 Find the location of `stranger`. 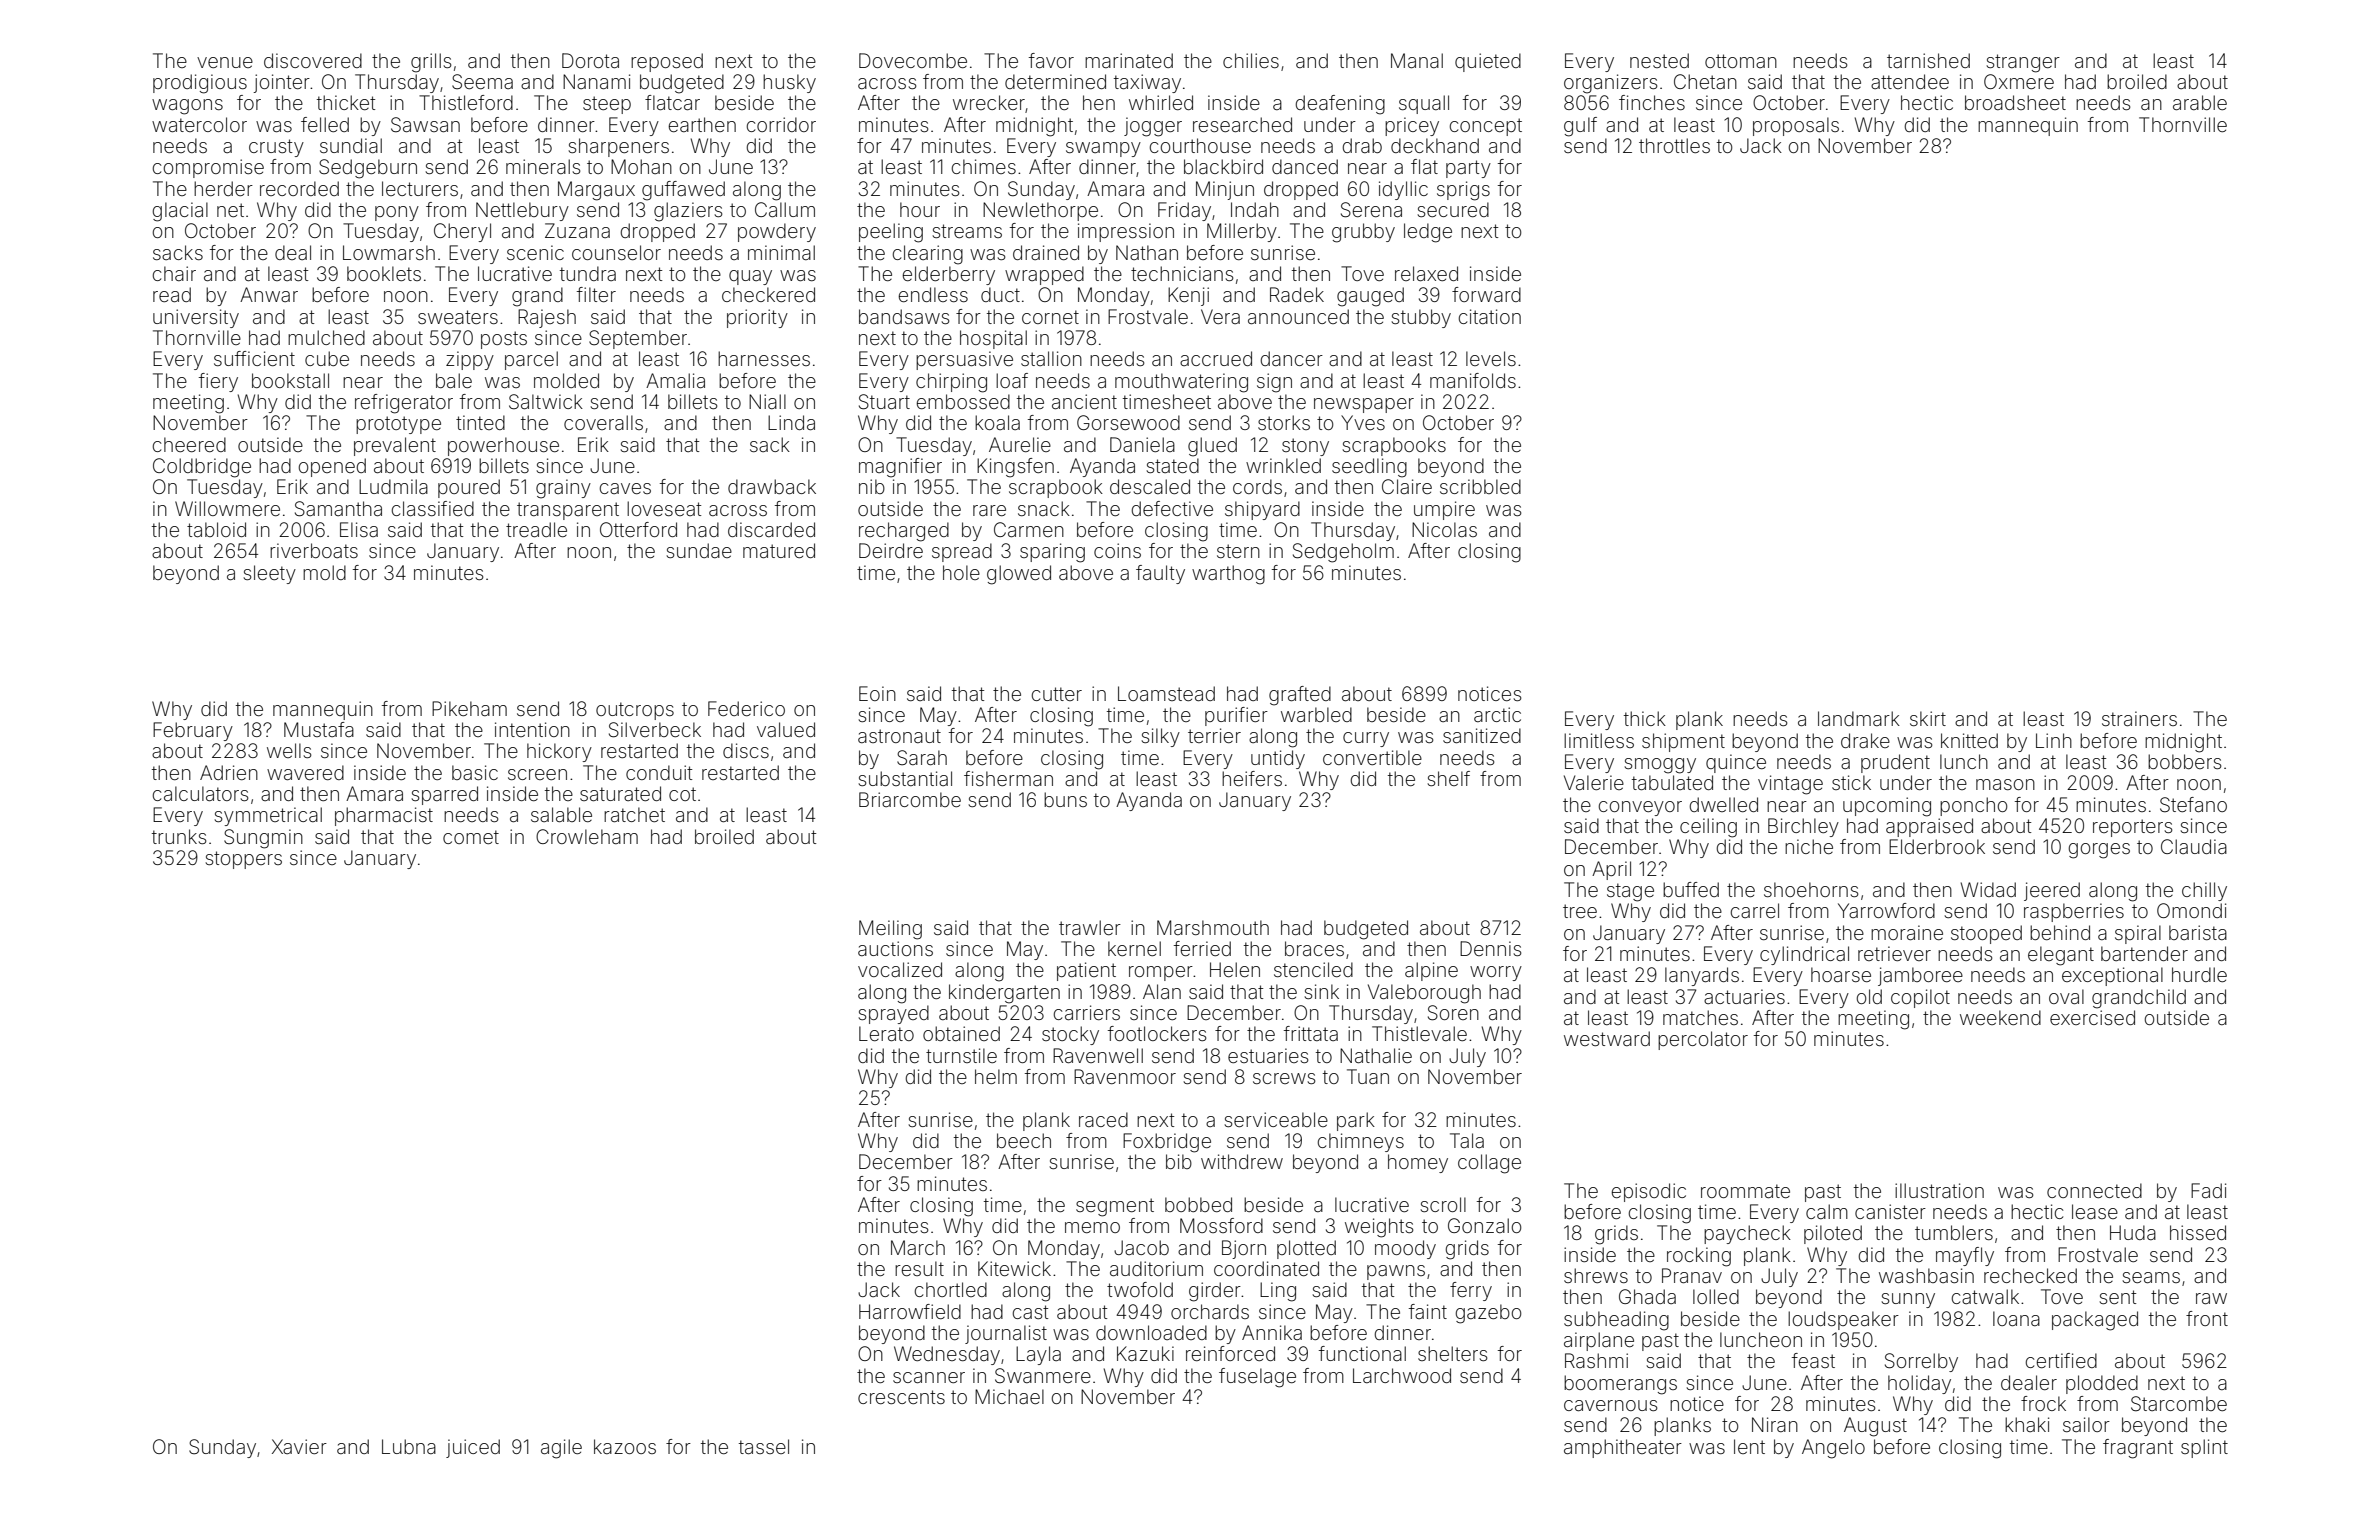

stranger is located at coordinates (2023, 63).
